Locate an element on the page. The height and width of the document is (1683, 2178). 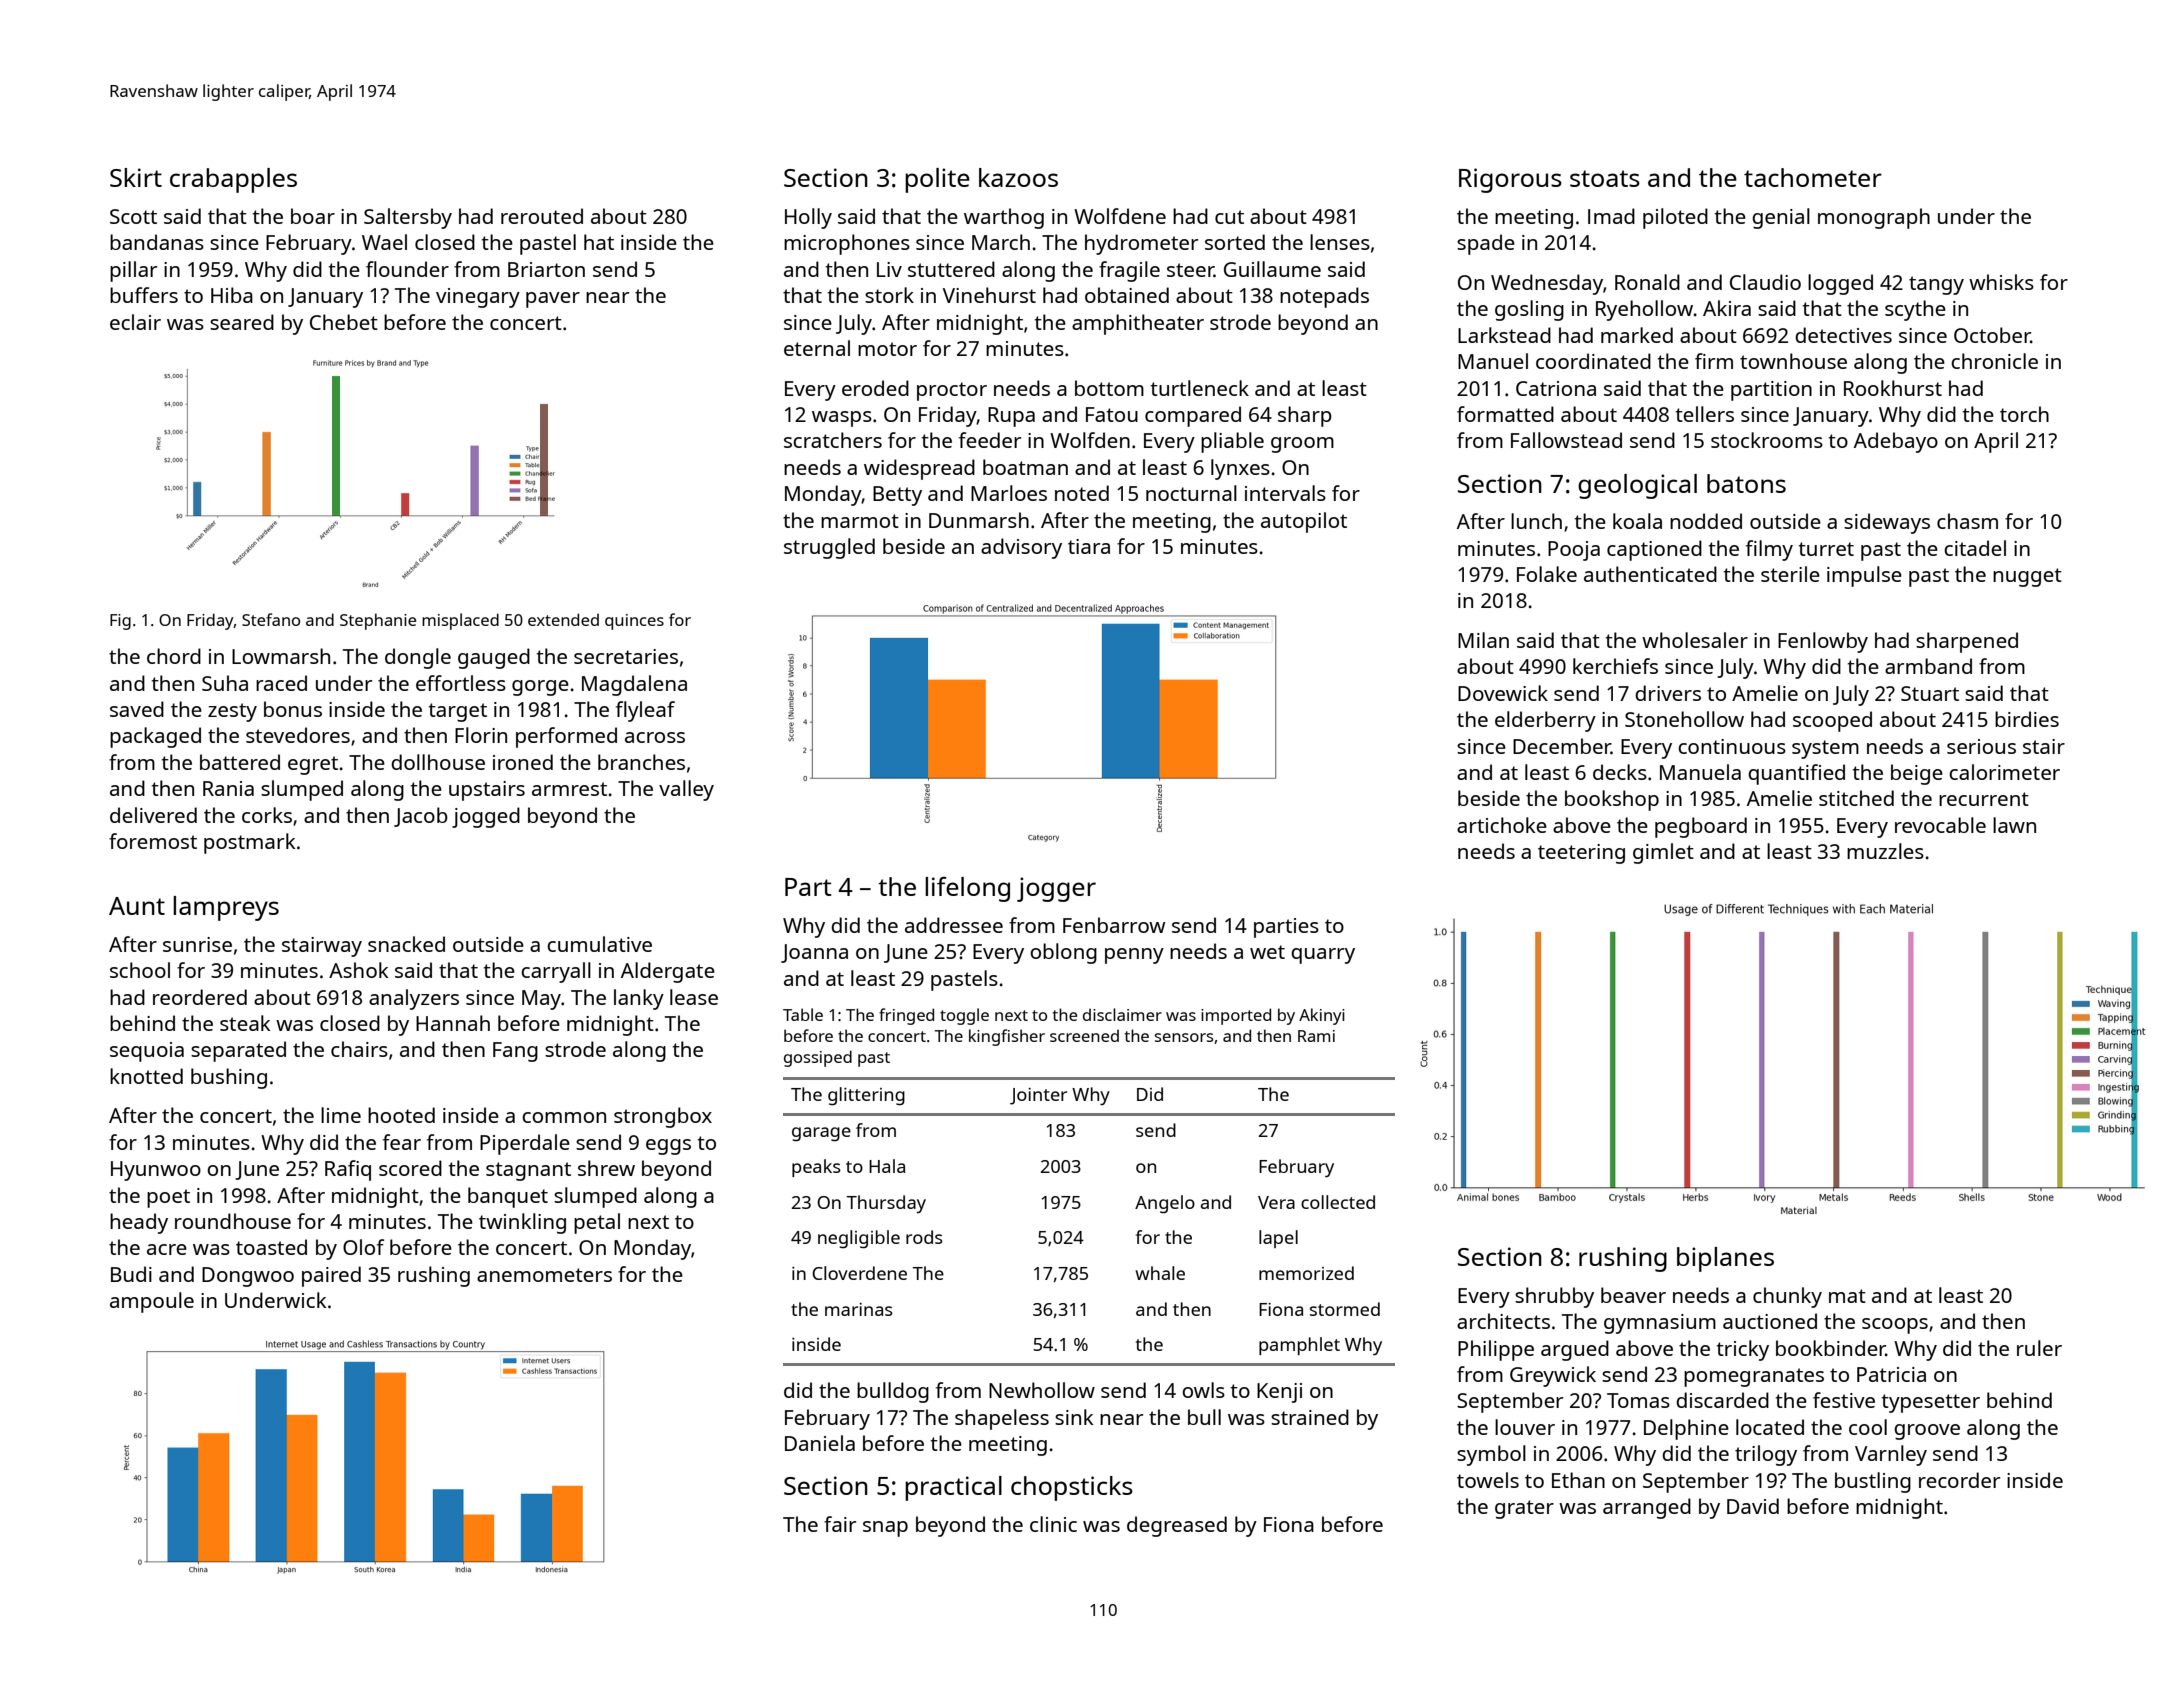
tachometer is located at coordinates (1813, 177).
